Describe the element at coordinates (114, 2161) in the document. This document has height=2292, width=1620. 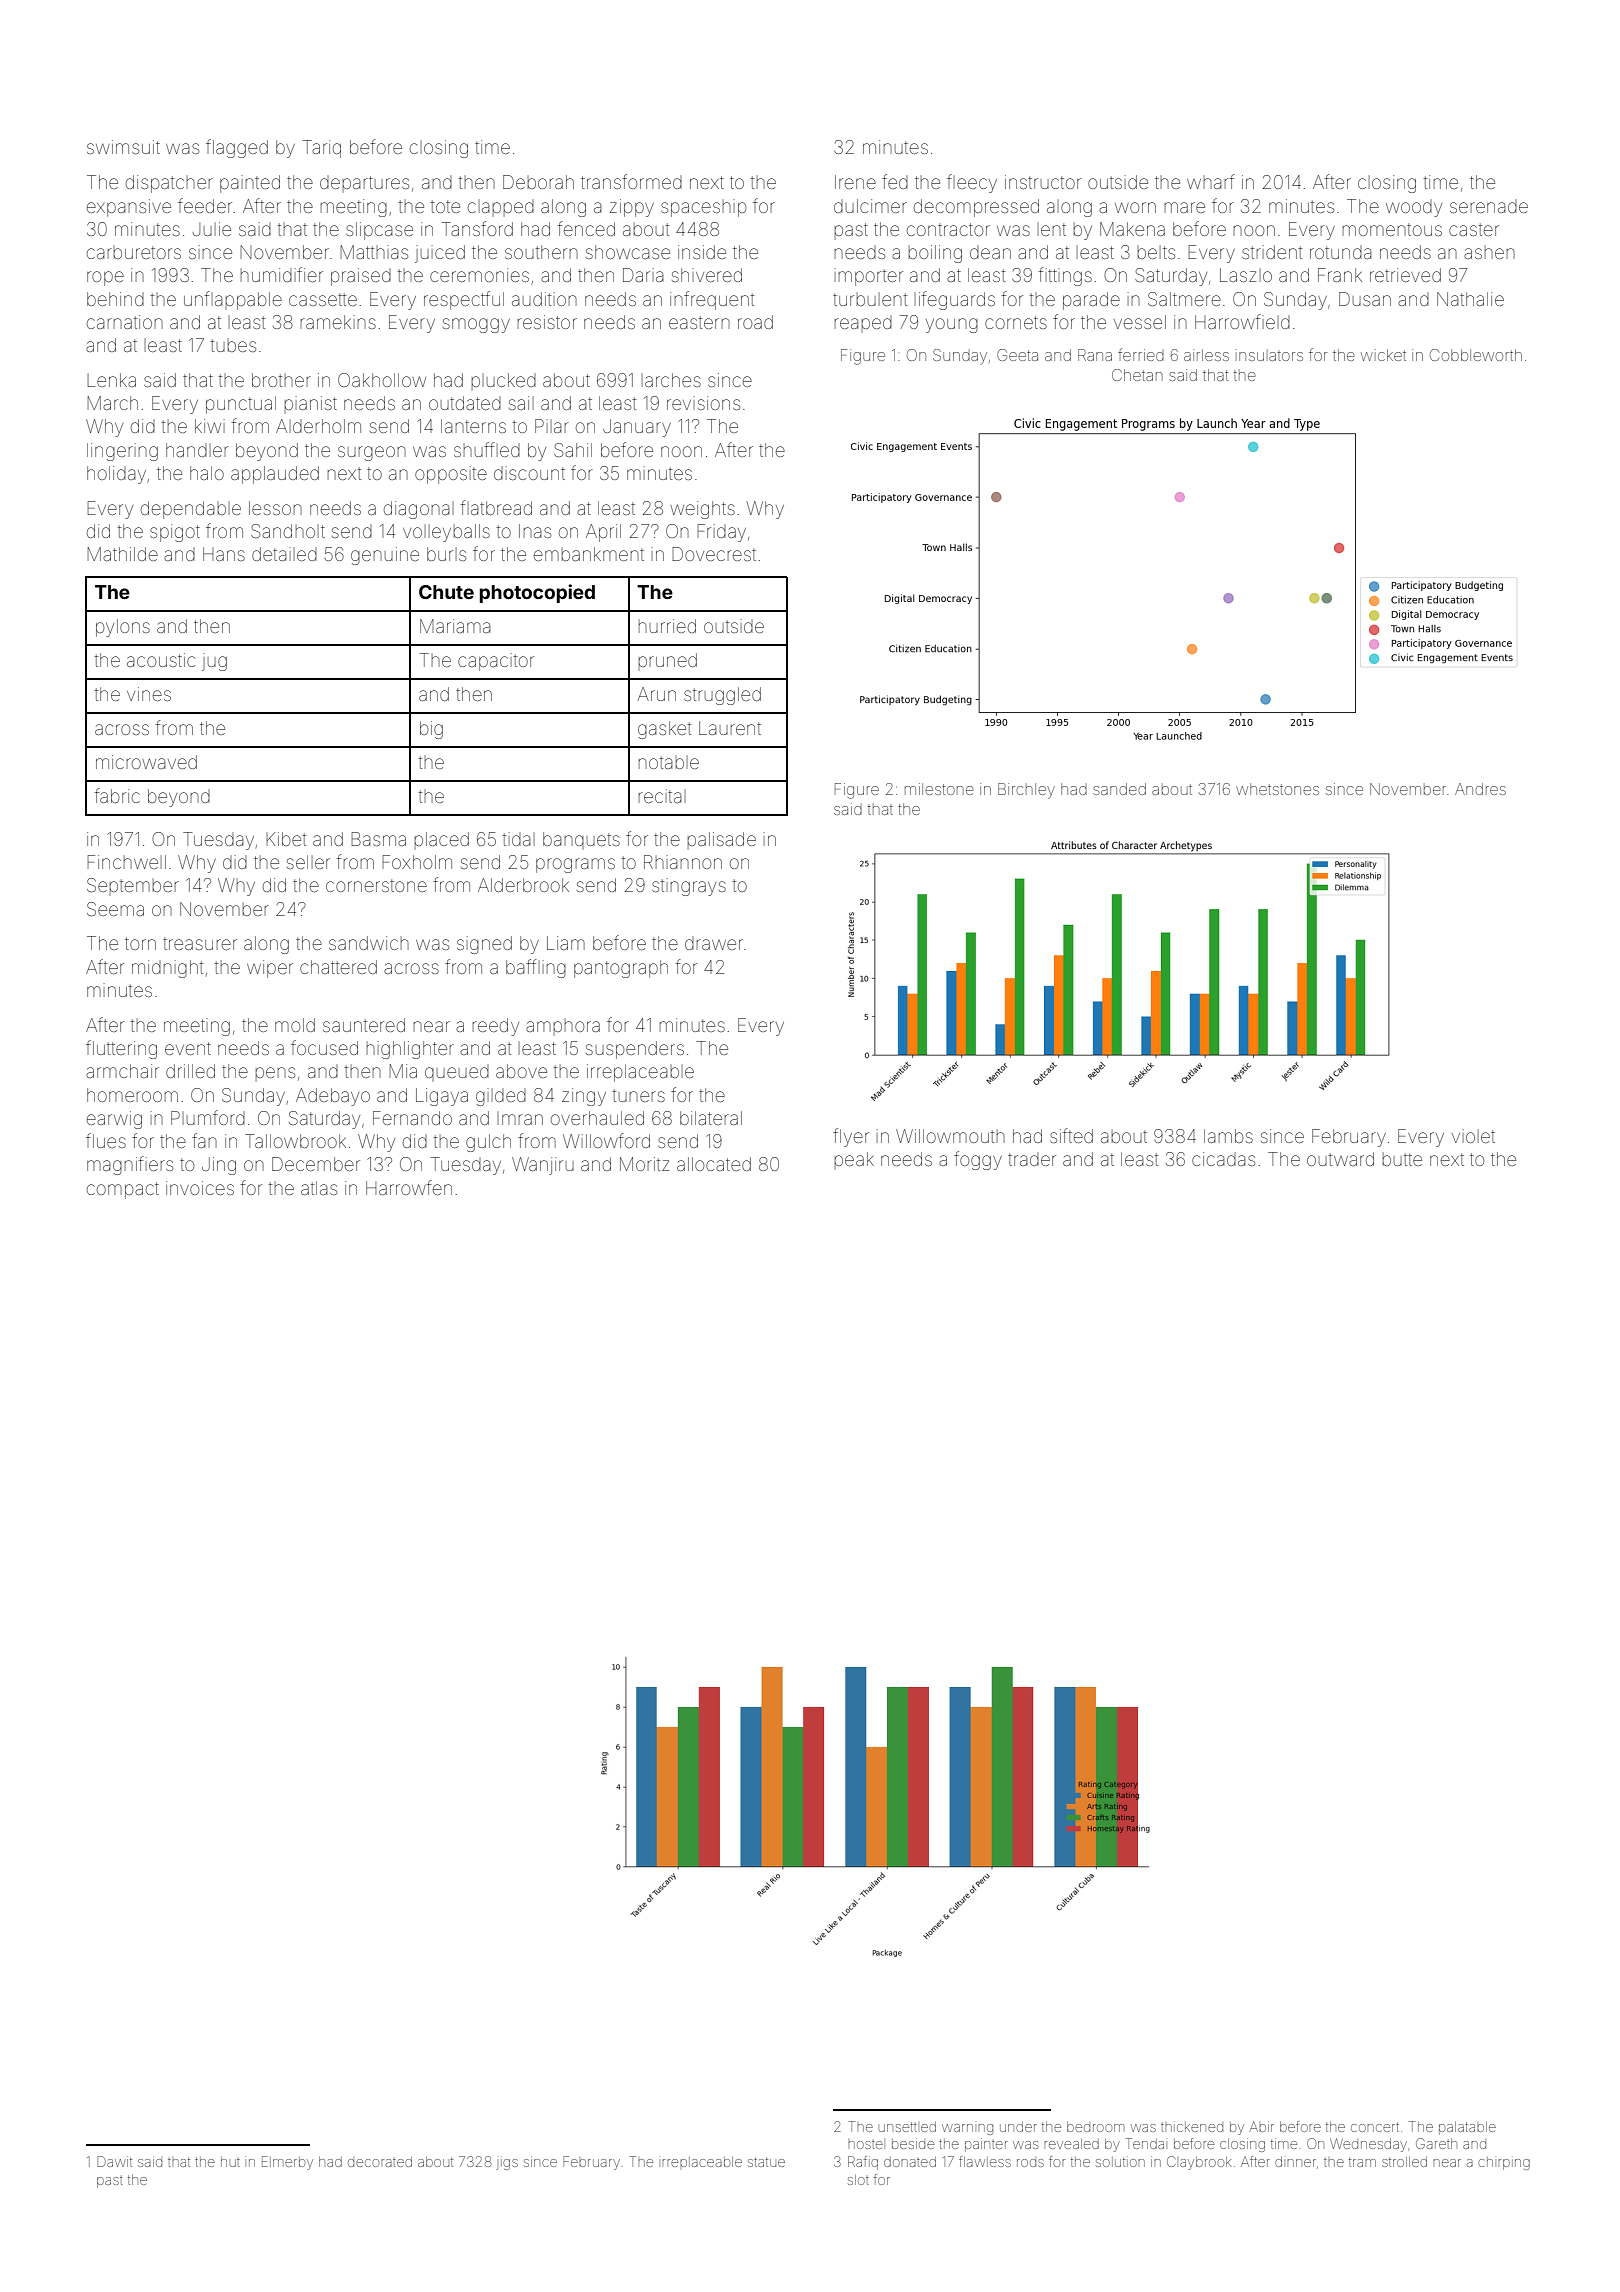
I see `Dawit` at that location.
